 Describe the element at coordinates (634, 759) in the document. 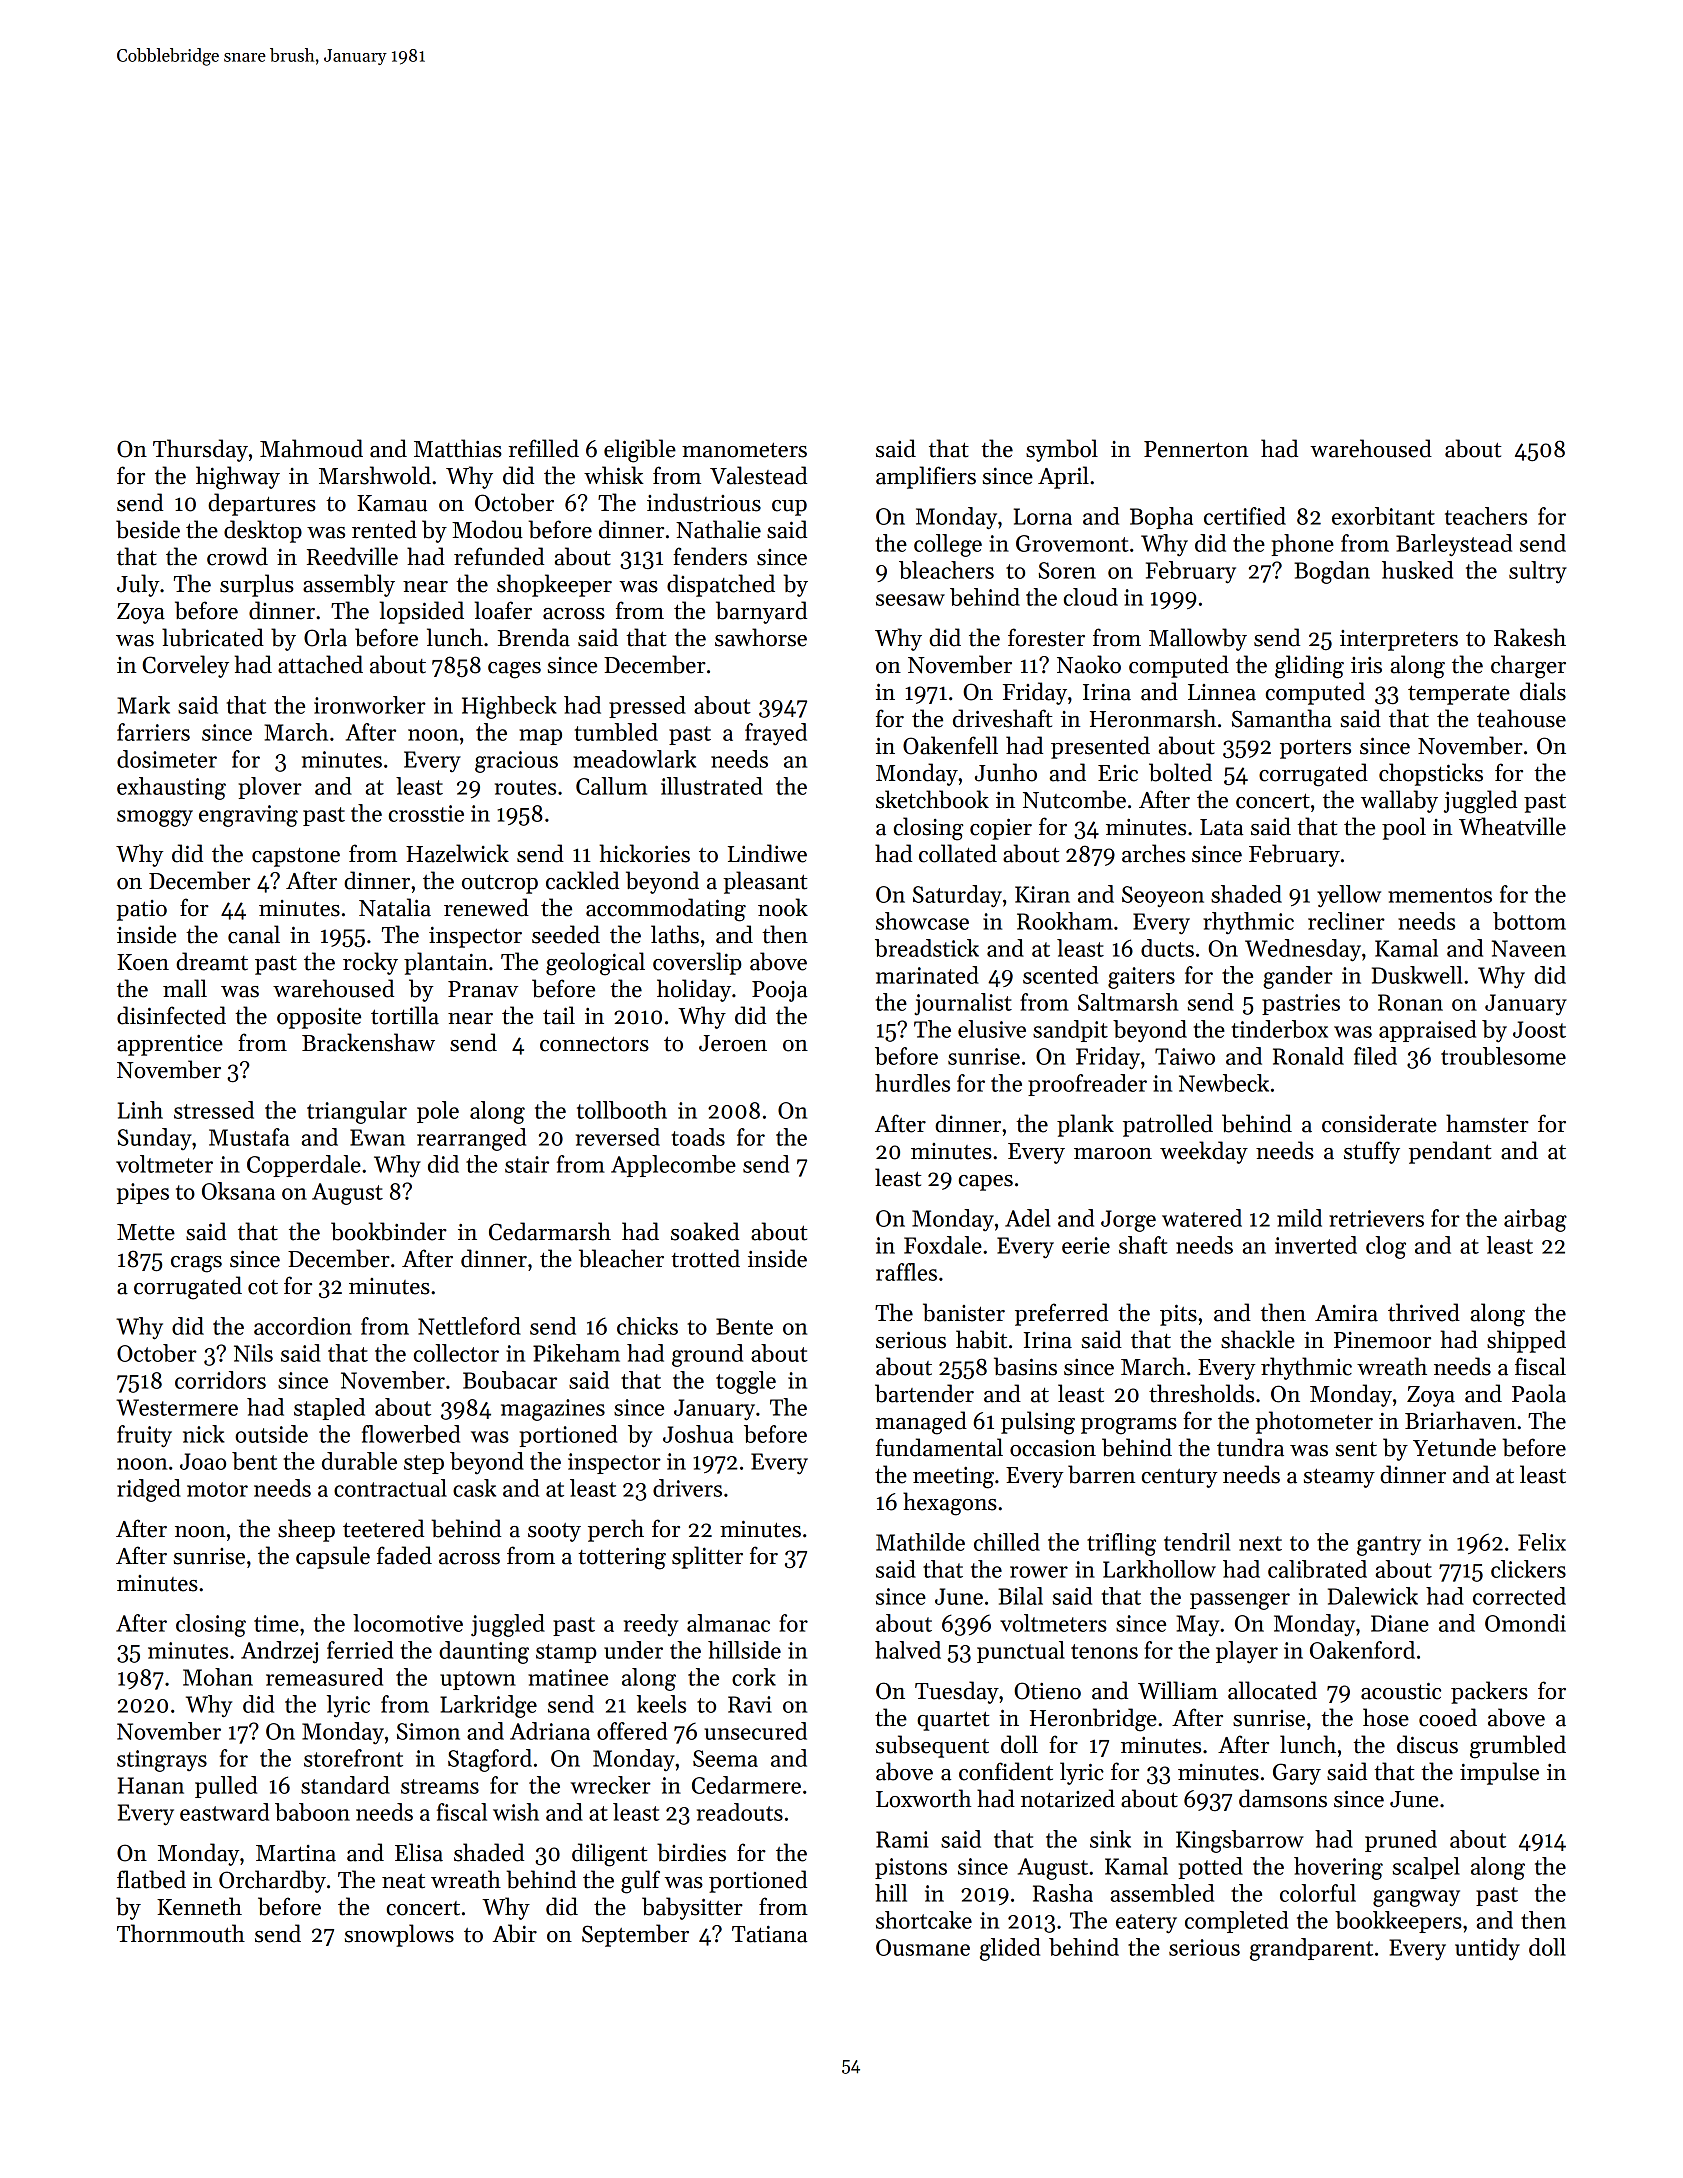

I see `meadowlark` at that location.
